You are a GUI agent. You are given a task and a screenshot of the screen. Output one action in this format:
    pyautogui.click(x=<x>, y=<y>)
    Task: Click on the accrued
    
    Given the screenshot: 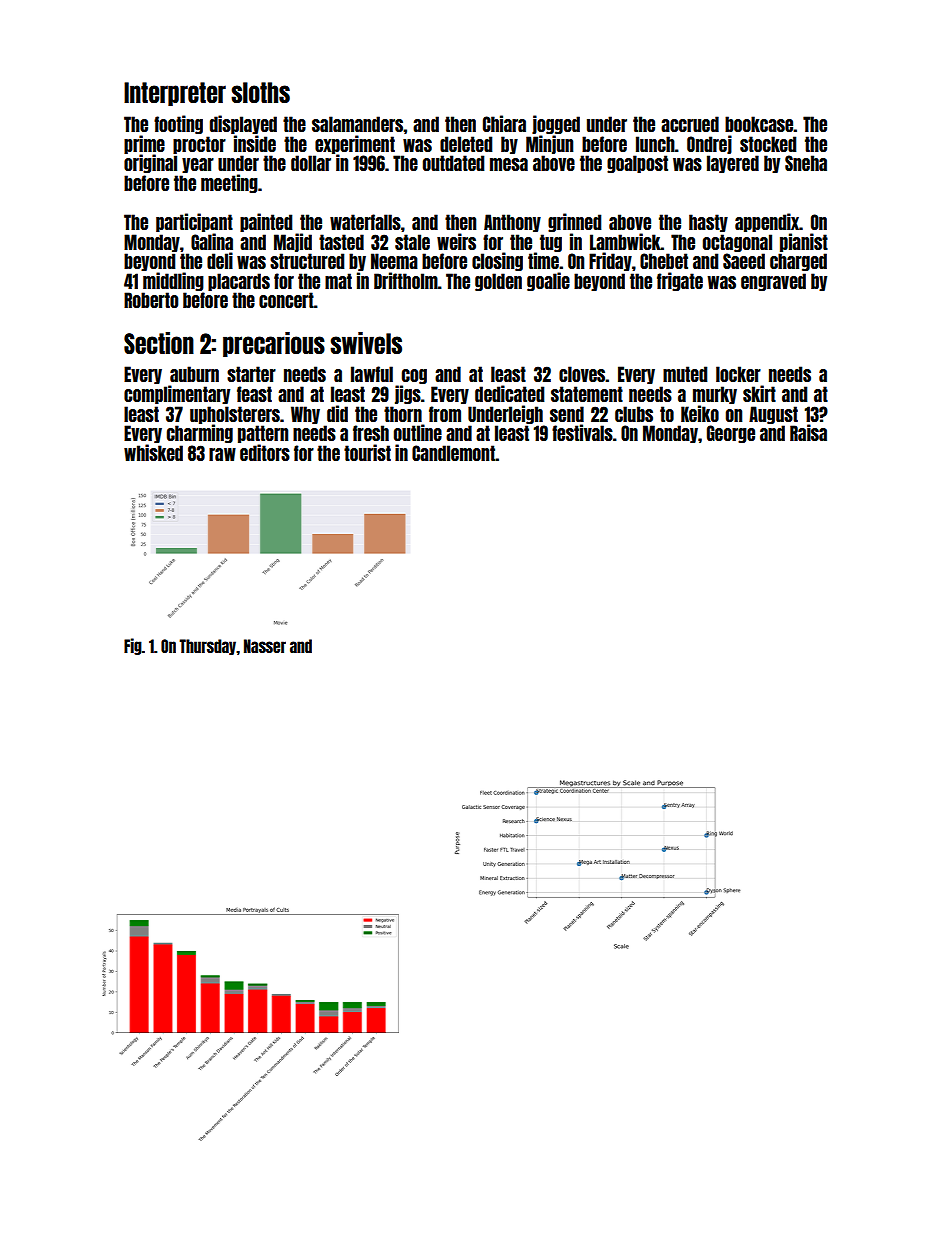 What is the action you would take?
    pyautogui.click(x=690, y=124)
